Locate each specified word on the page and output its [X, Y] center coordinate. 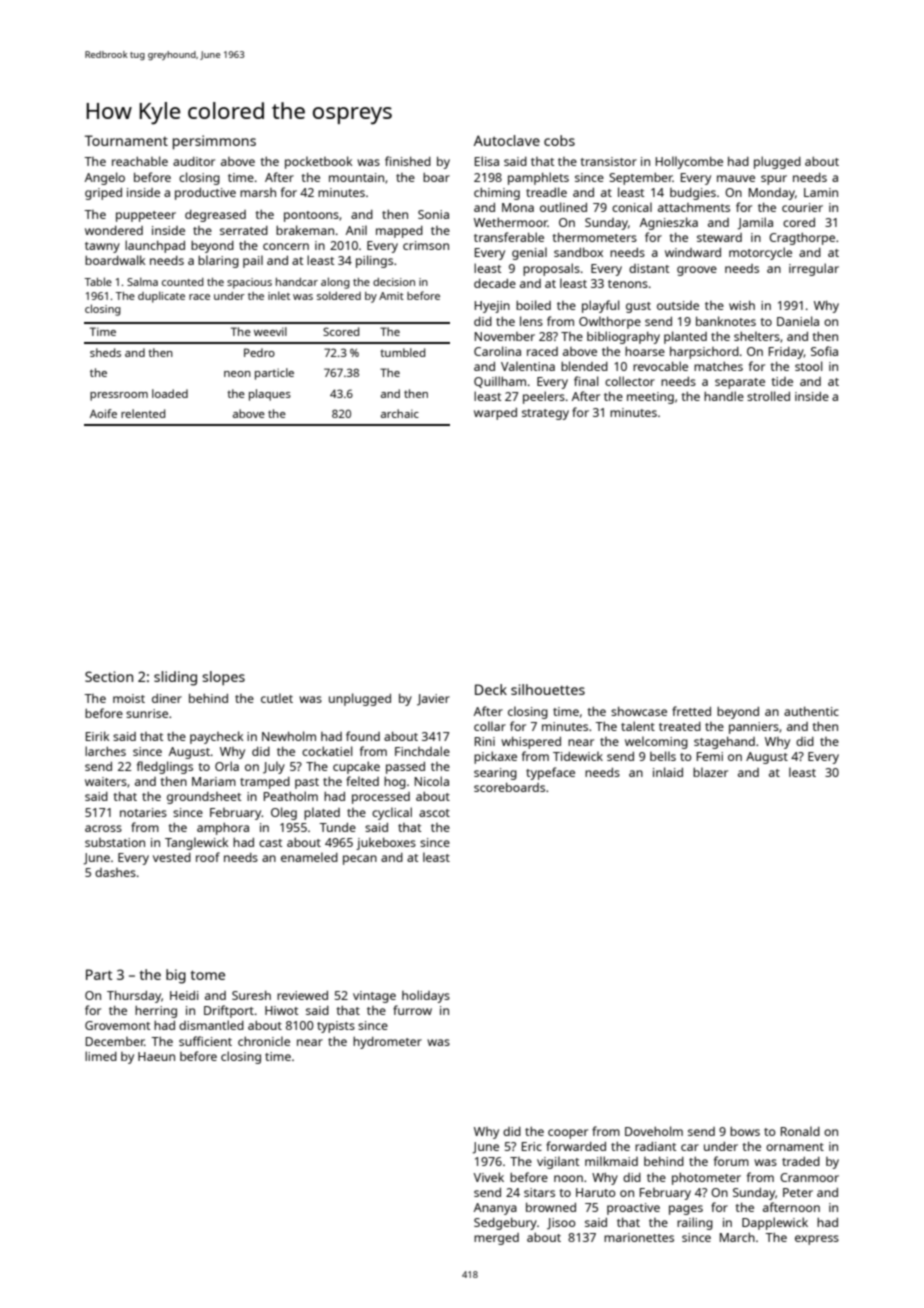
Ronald [800, 1131]
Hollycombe [689, 162]
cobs [559, 140]
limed [101, 1056]
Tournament [126, 140]
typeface [550, 773]
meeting [650, 398]
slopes [223, 678]
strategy [545, 414]
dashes [115, 872]
